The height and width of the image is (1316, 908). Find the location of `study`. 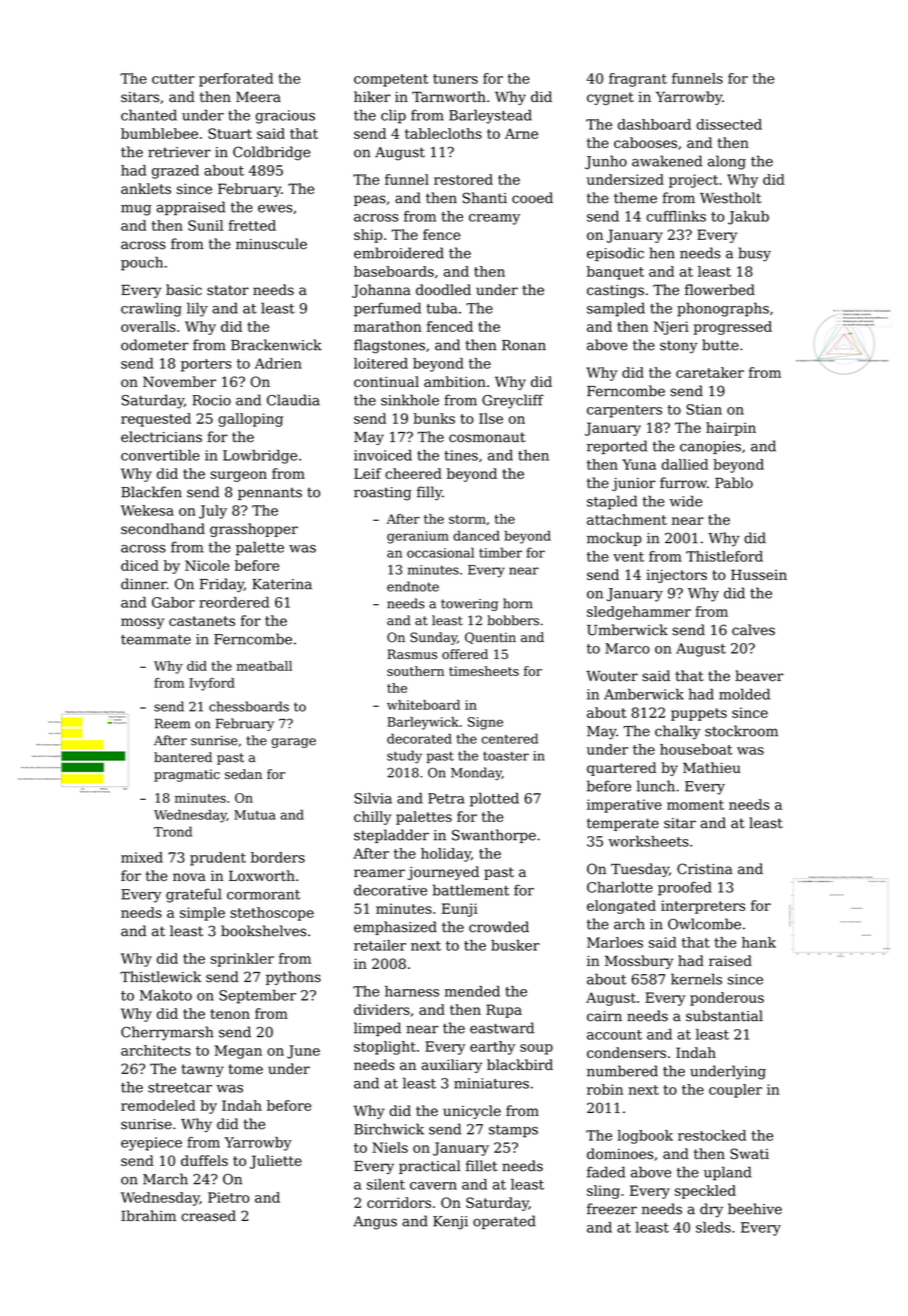

study is located at coordinates (404, 757).
